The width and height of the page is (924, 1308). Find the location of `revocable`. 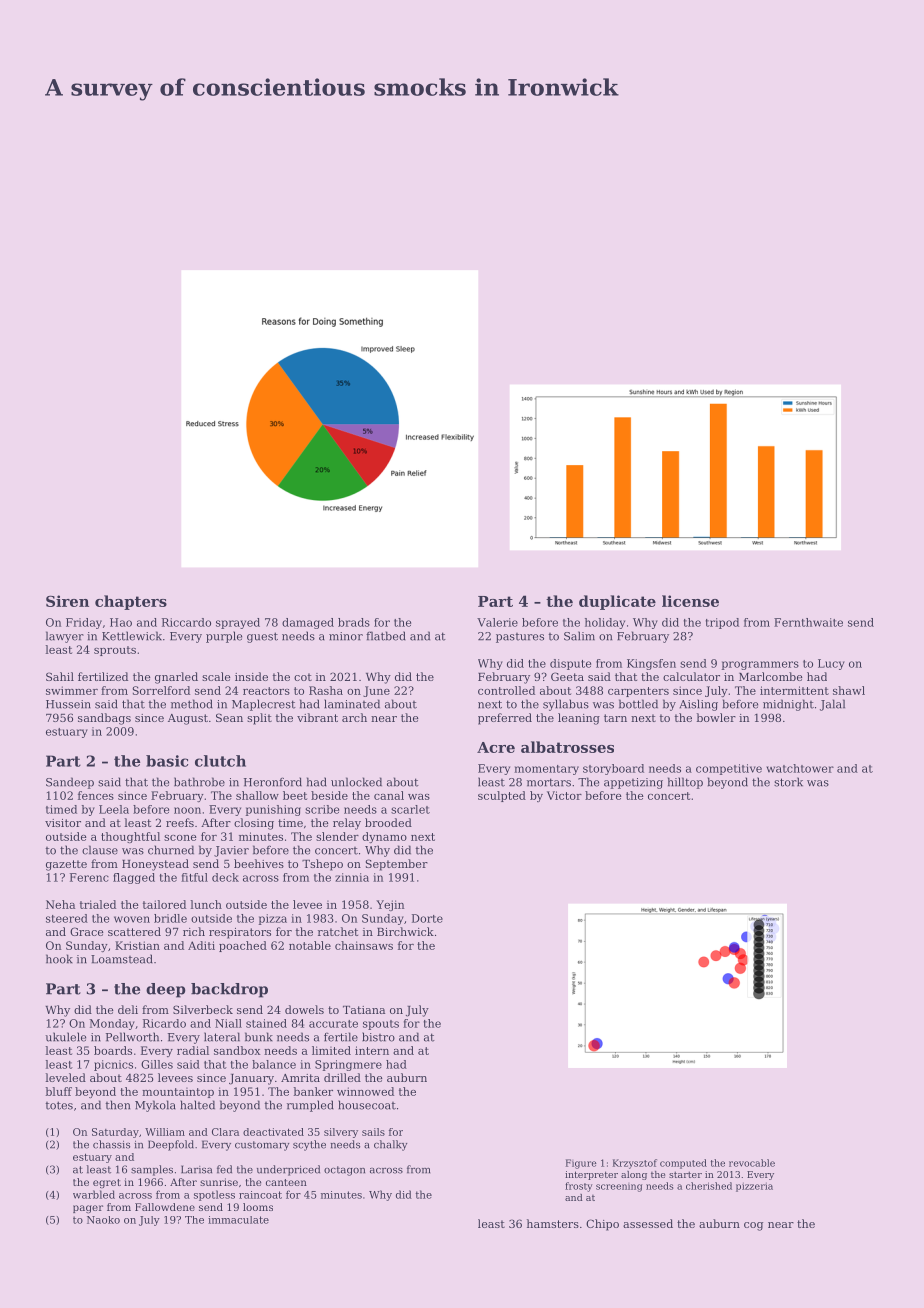

revocable is located at coordinates (752, 1163).
